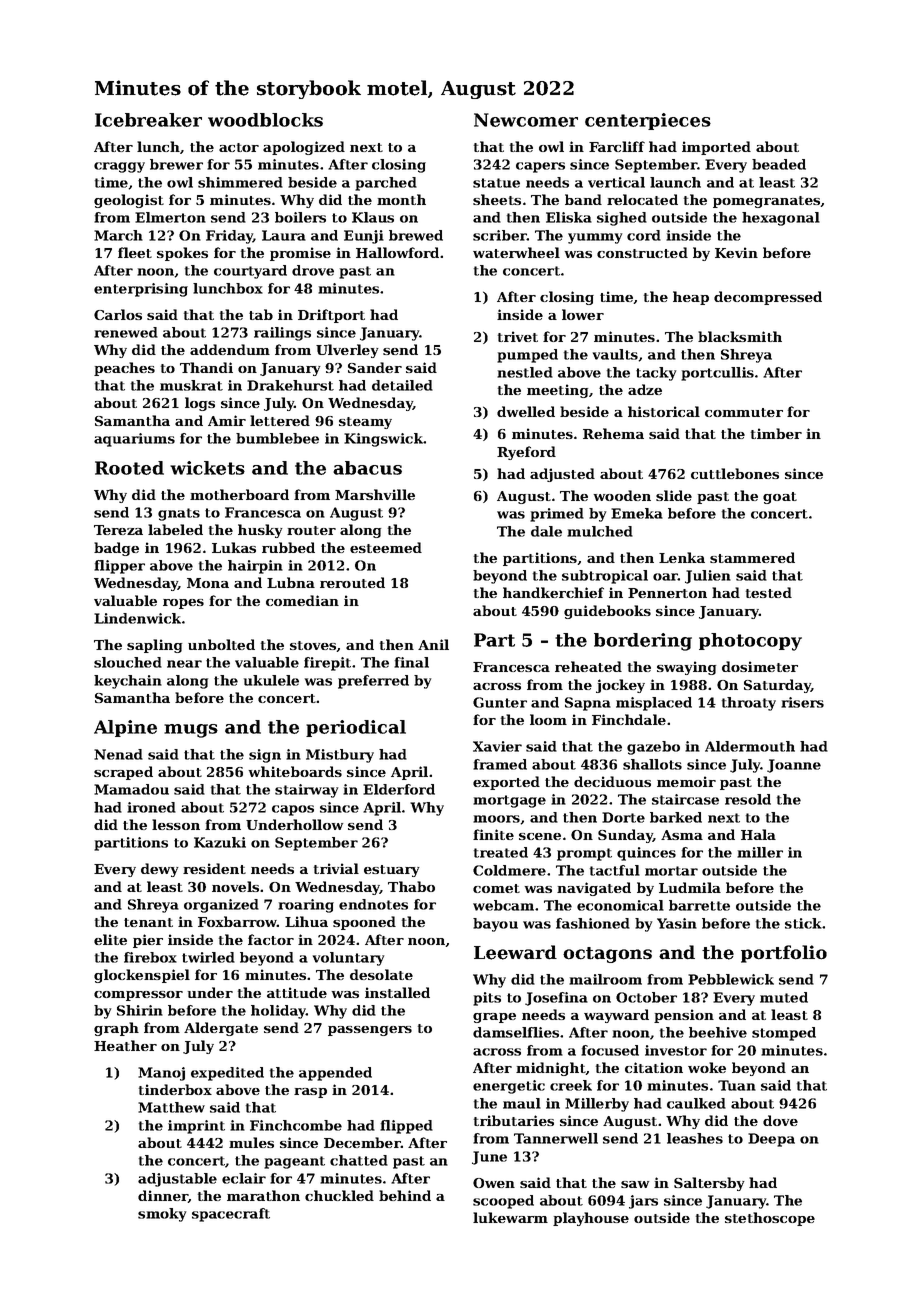  What do you see at coordinates (526, 453) in the screenshot?
I see `Ryeford` at bounding box center [526, 453].
